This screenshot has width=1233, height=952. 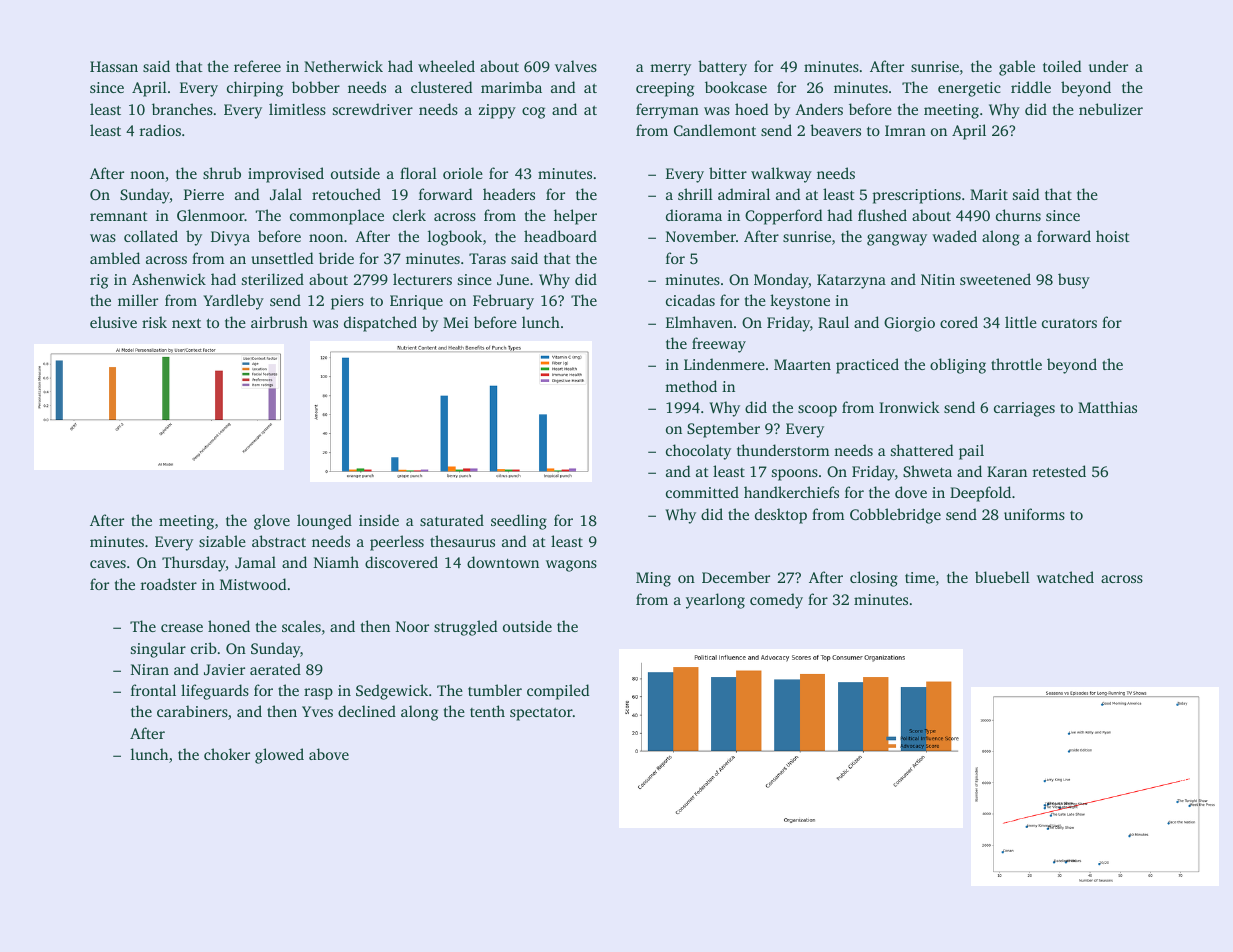 I want to click on Yves, so click(x=317, y=711).
